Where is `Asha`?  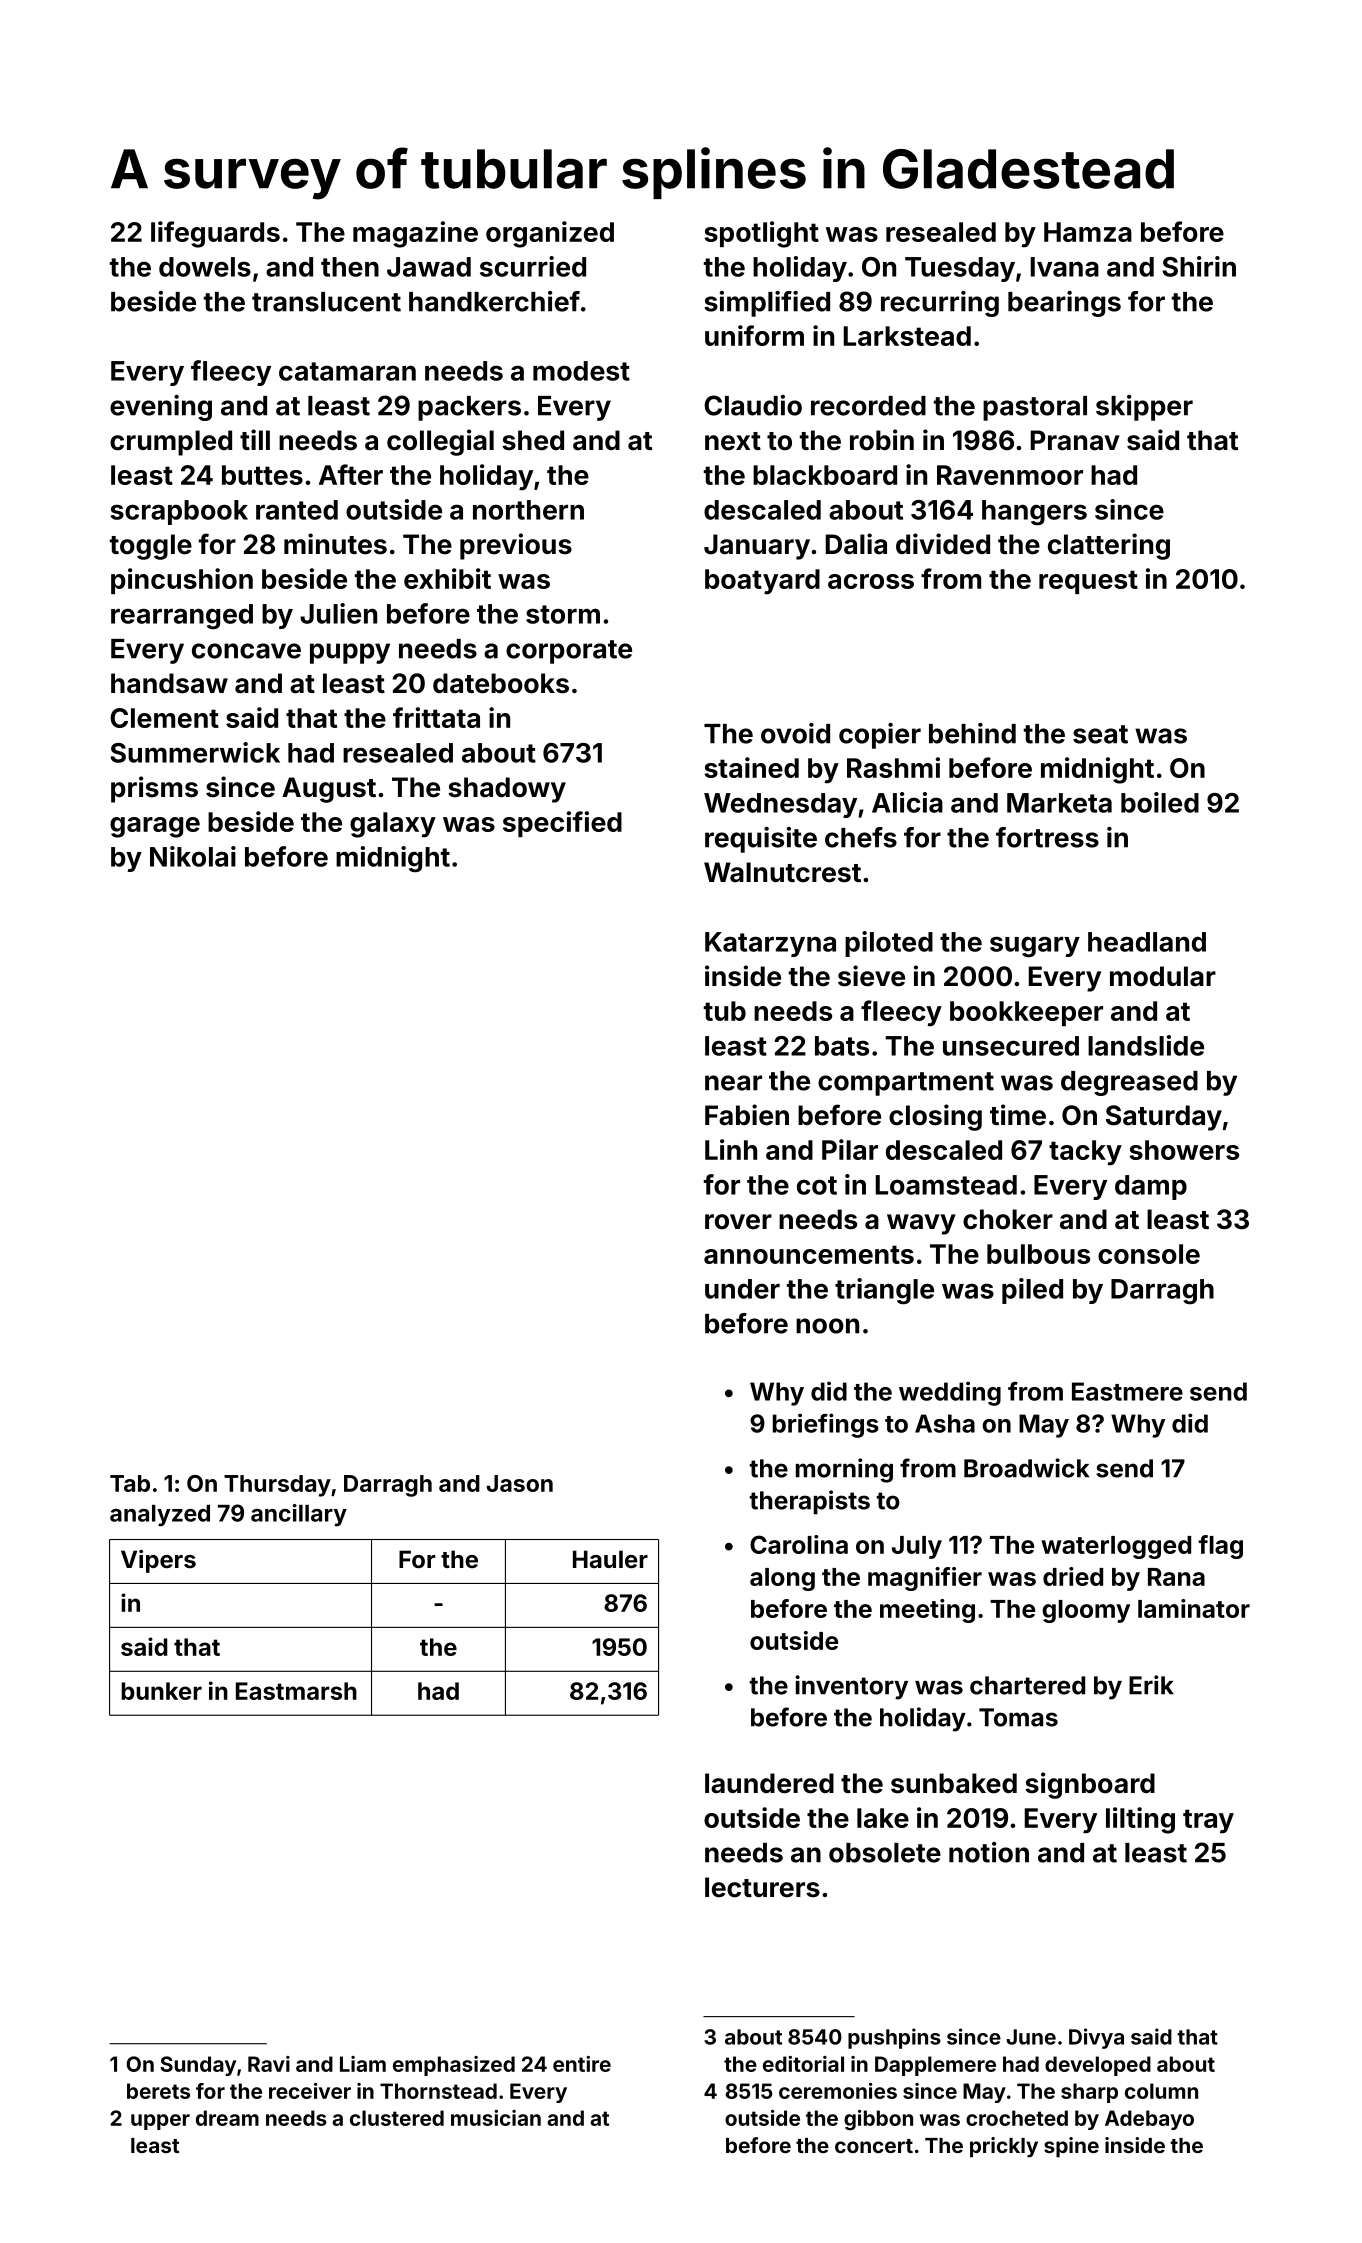 Asha is located at coordinates (945, 1423).
